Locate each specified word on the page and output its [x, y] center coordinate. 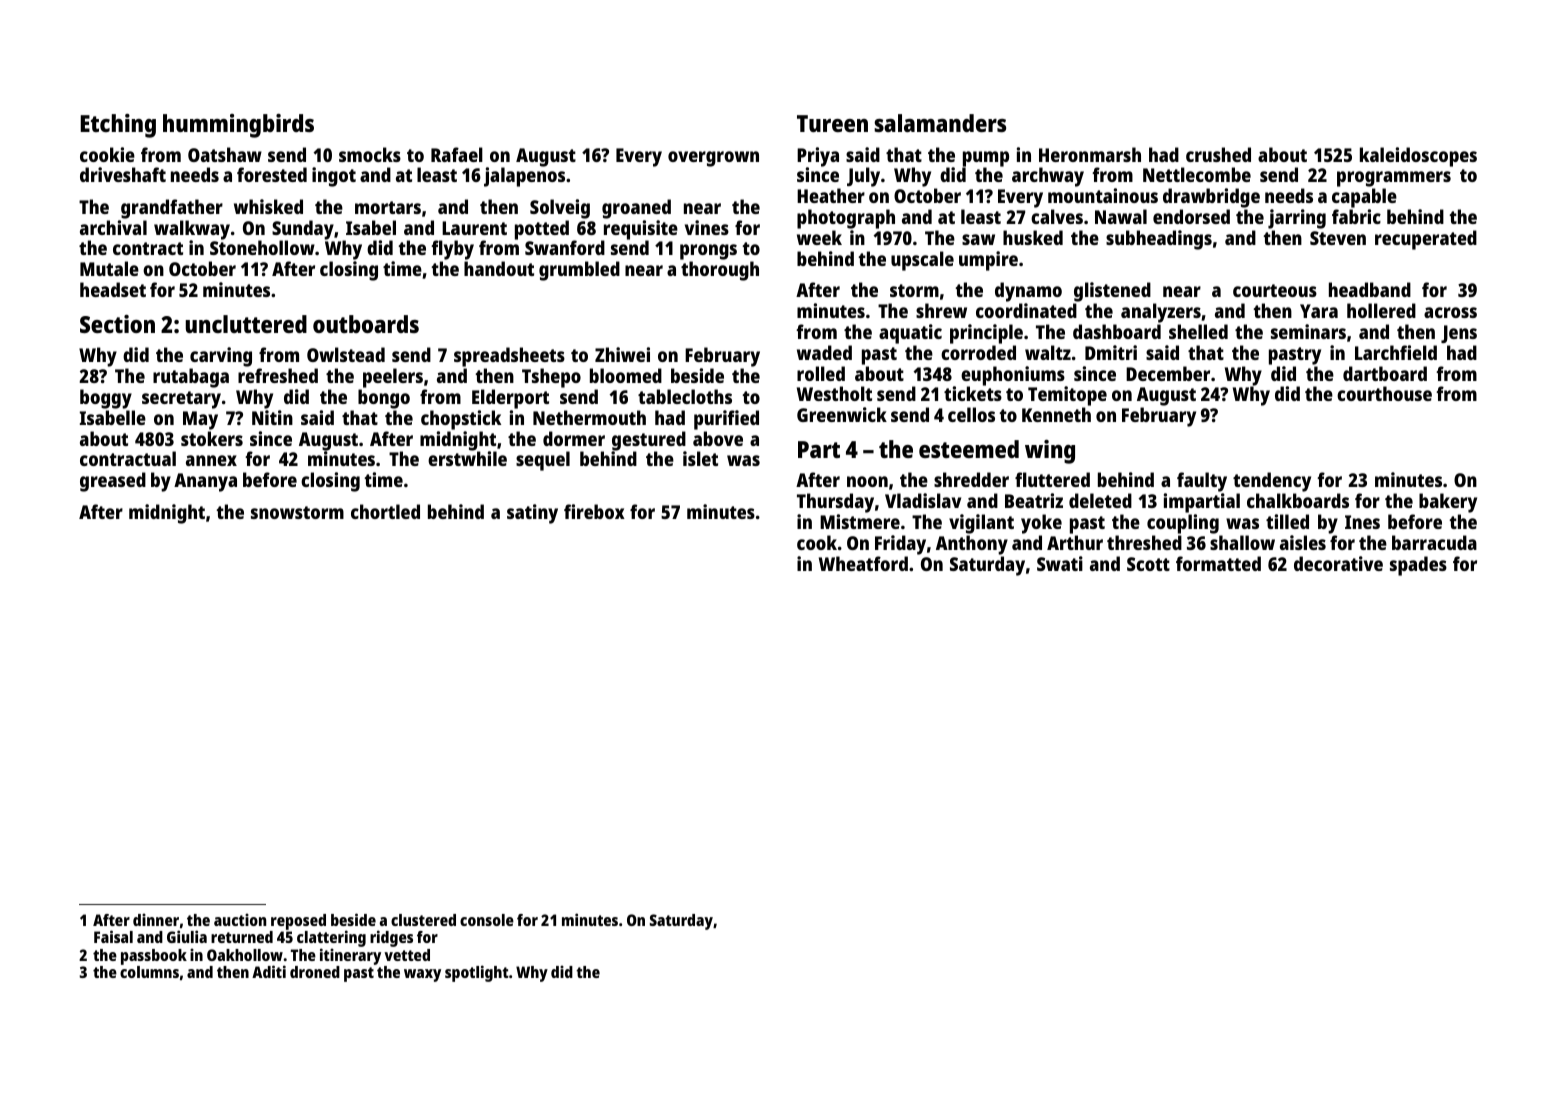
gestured [649, 441]
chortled [385, 511]
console [487, 920]
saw [978, 239]
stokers [212, 438]
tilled [1287, 521]
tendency [1272, 482]
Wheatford [863, 563]
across [1450, 312]
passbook [154, 957]
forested [272, 174]
